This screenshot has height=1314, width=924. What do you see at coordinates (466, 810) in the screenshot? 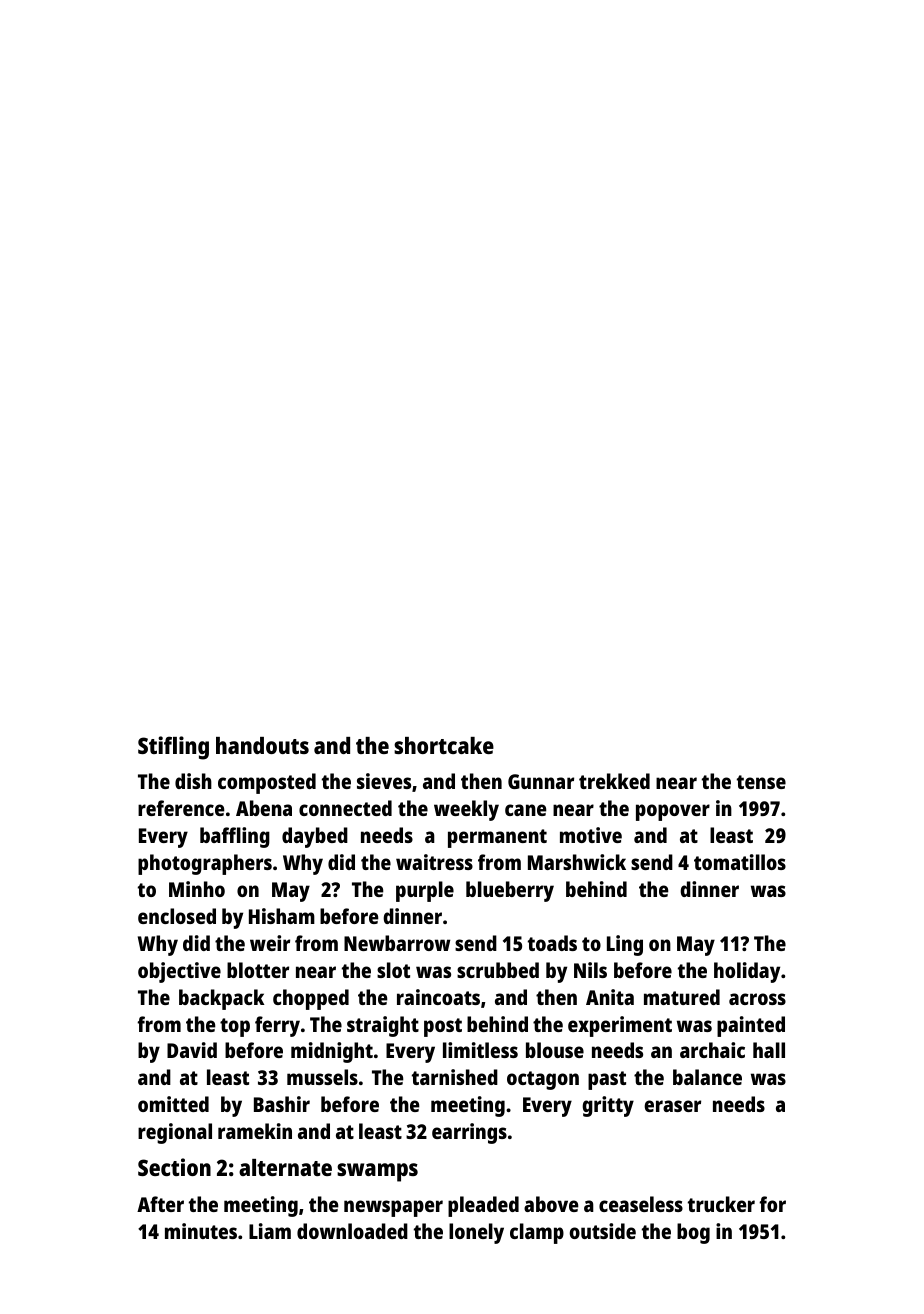
I see `weekly` at bounding box center [466, 810].
